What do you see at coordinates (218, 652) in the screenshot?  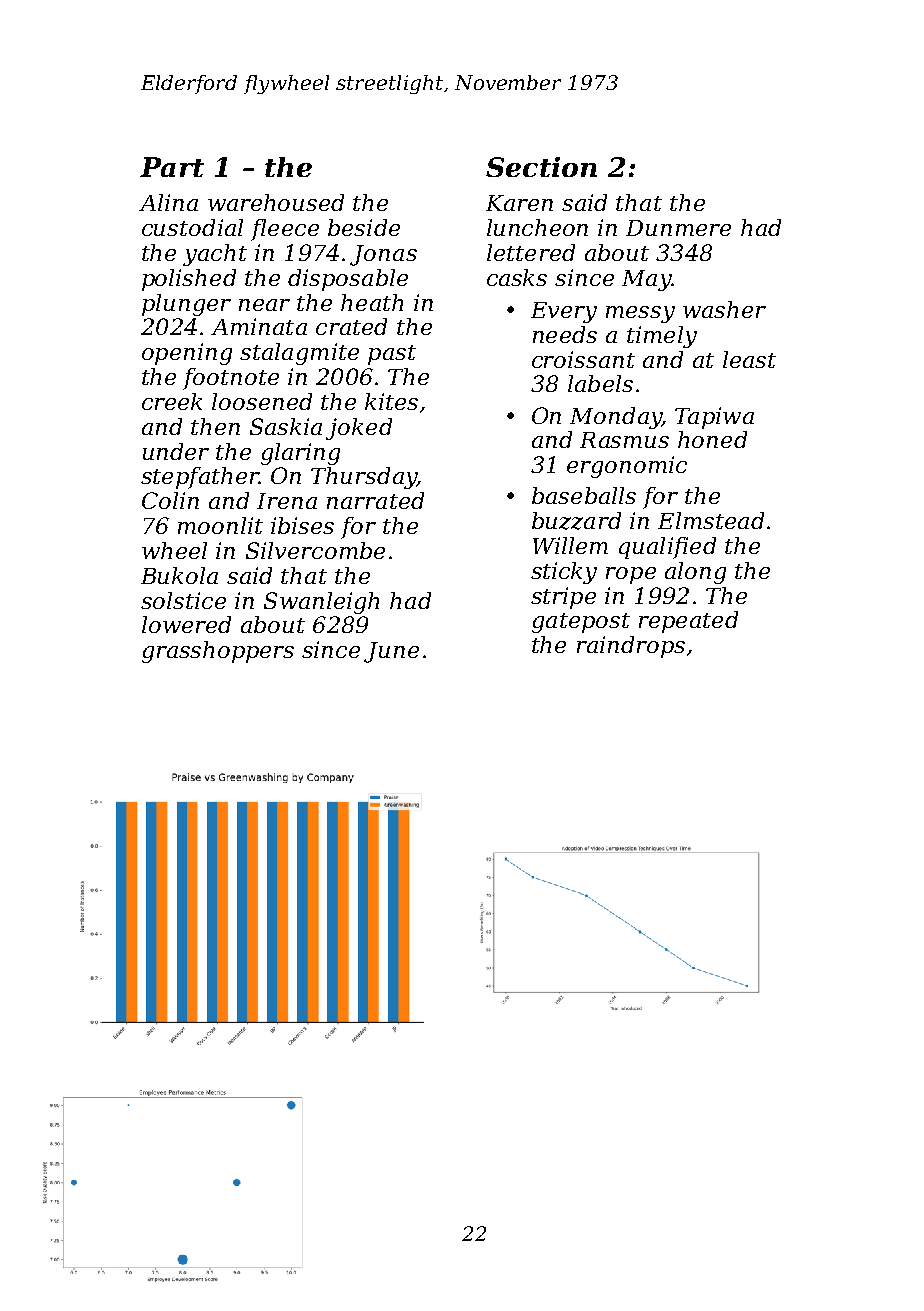 I see `grasshoppers` at bounding box center [218, 652].
